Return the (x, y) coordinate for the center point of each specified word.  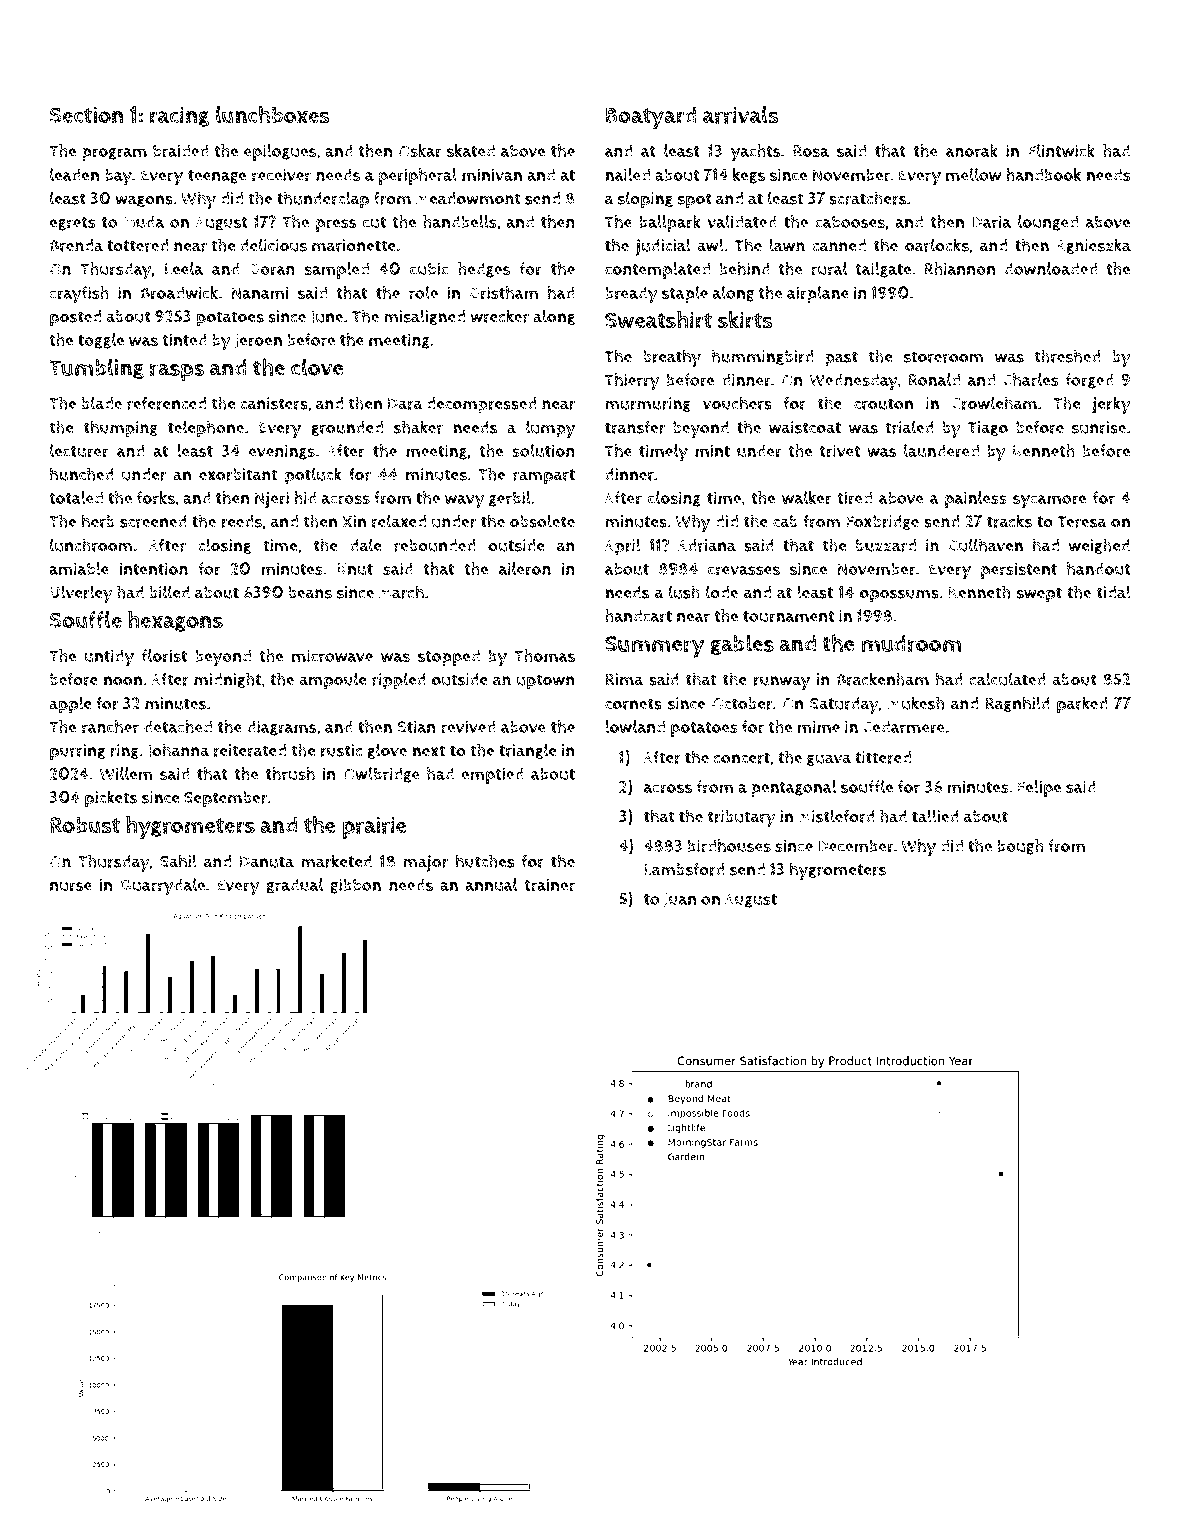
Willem (126, 773)
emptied (492, 775)
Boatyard (651, 118)
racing (179, 116)
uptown (545, 682)
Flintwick (1061, 150)
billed (169, 592)
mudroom (911, 643)
